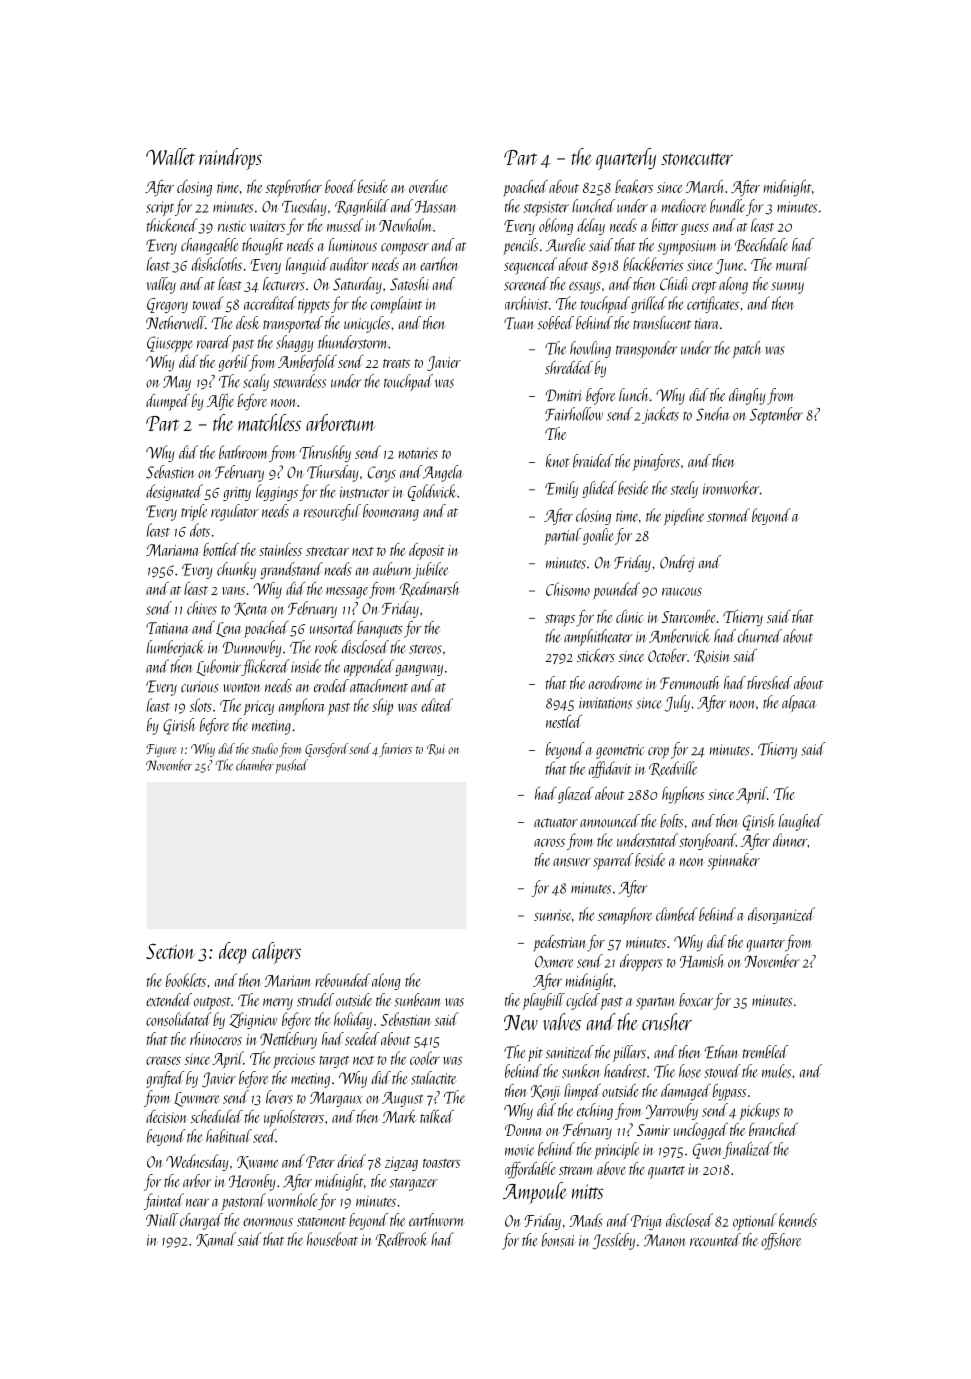 The width and height of the document is (971, 1379). What do you see at coordinates (684, 489) in the document?
I see `steely` at bounding box center [684, 489].
